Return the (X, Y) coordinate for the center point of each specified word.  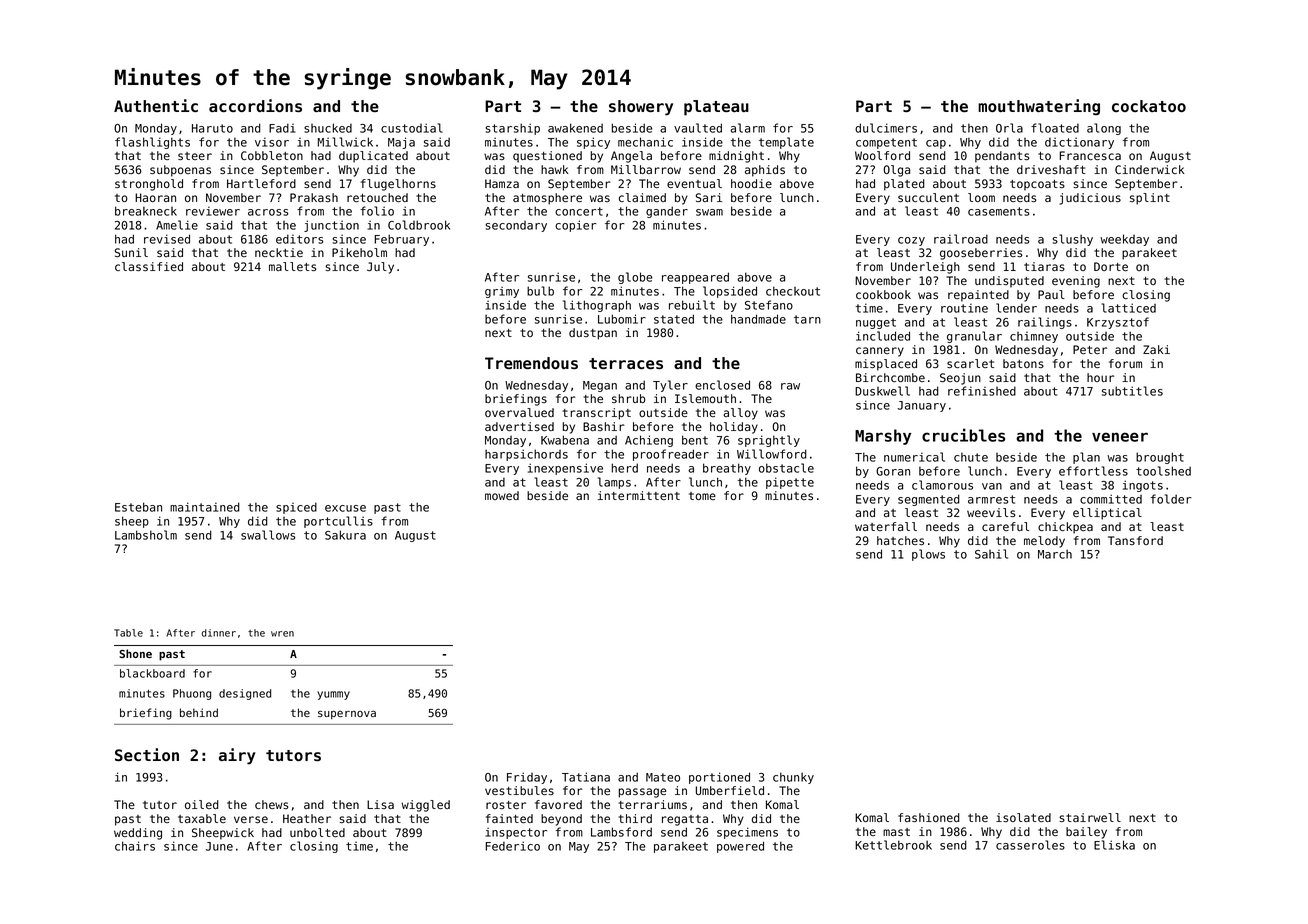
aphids (765, 171)
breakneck (146, 211)
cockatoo (1149, 106)
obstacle (786, 468)
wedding (138, 834)
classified (149, 266)
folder (1171, 499)
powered (740, 847)
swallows (268, 535)
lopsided (730, 292)
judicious (1090, 199)
